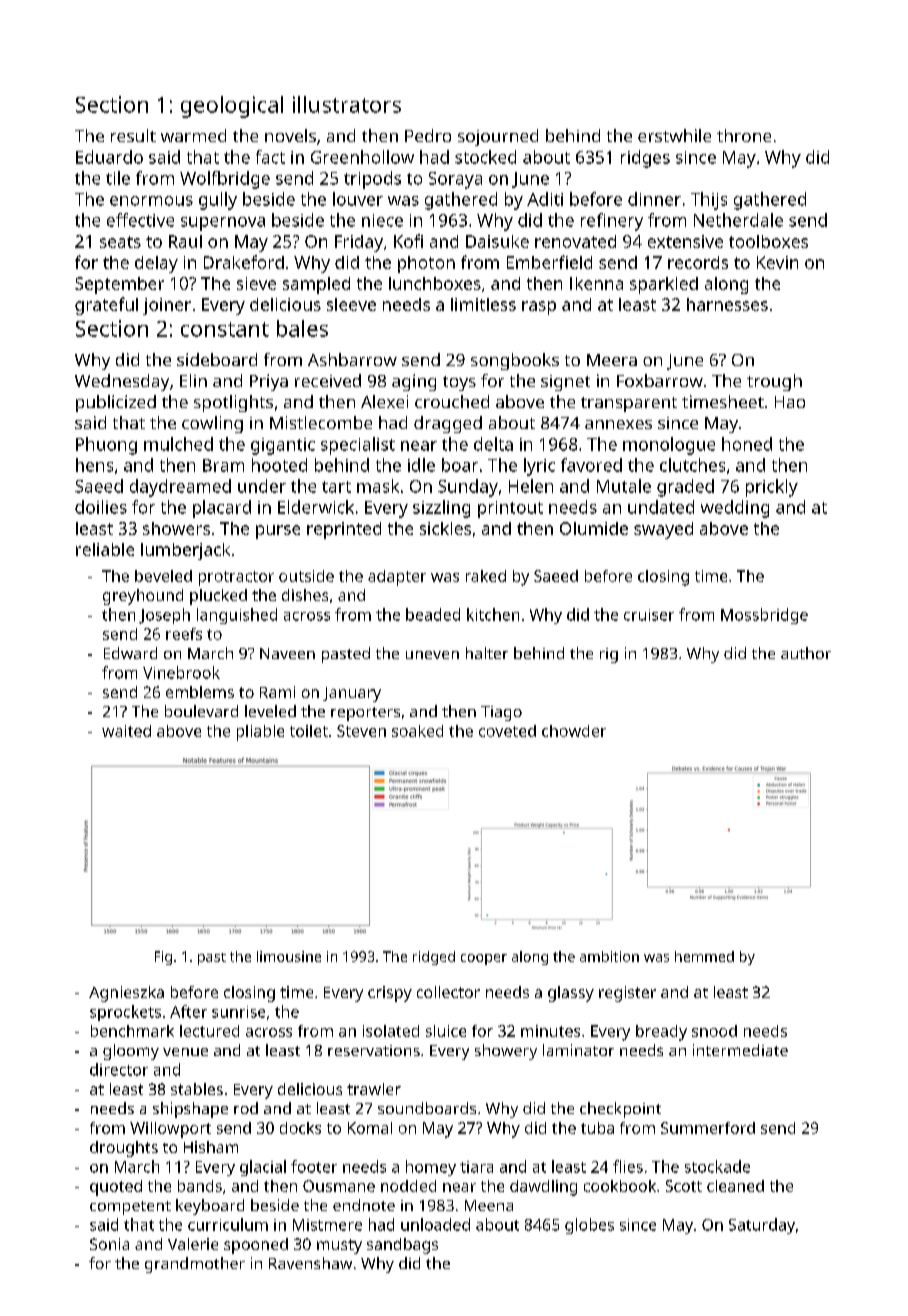 This screenshot has width=908, height=1316. I want to click on limousine, so click(289, 956).
